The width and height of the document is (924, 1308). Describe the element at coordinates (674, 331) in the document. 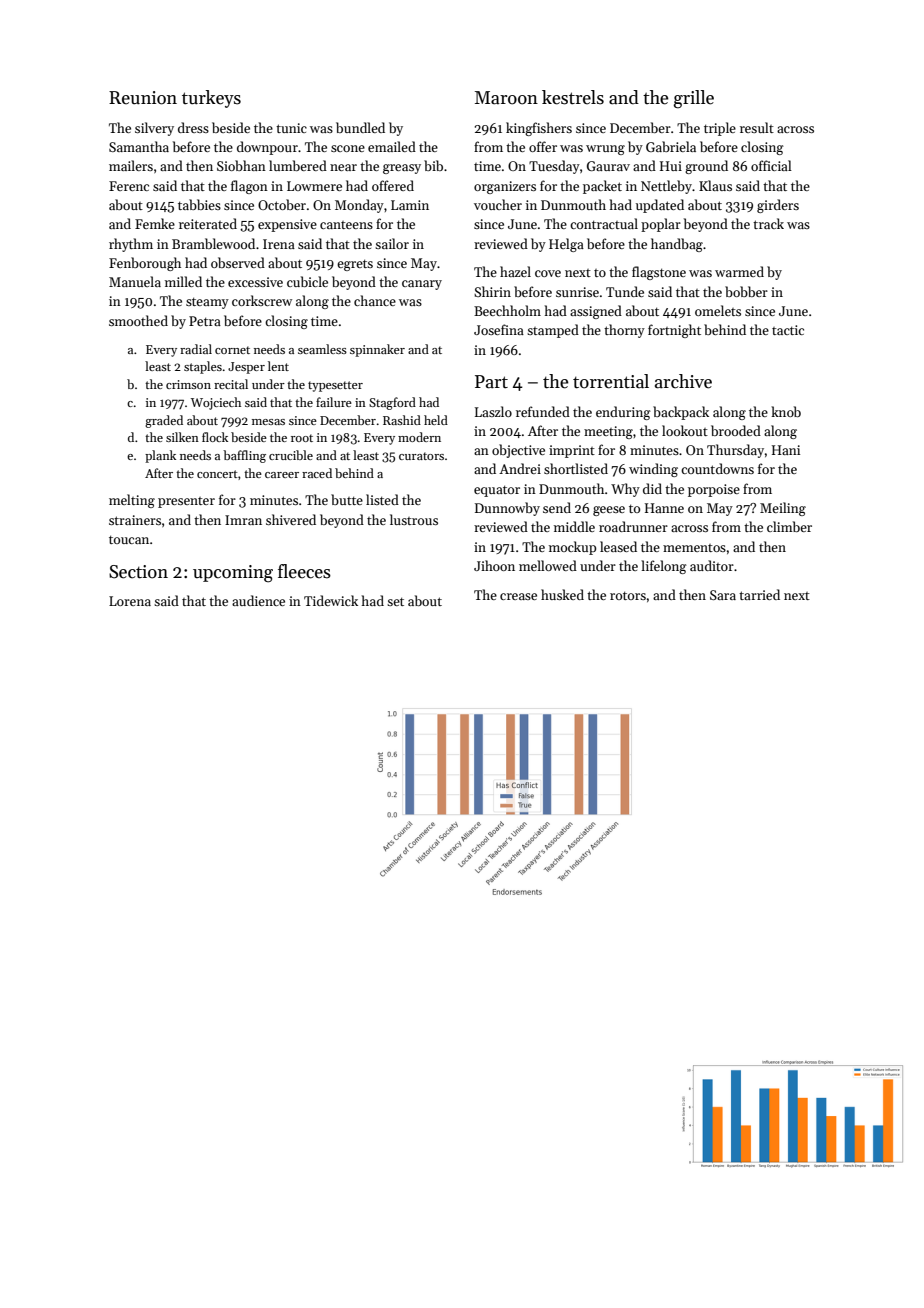

I see `fortnight` at that location.
